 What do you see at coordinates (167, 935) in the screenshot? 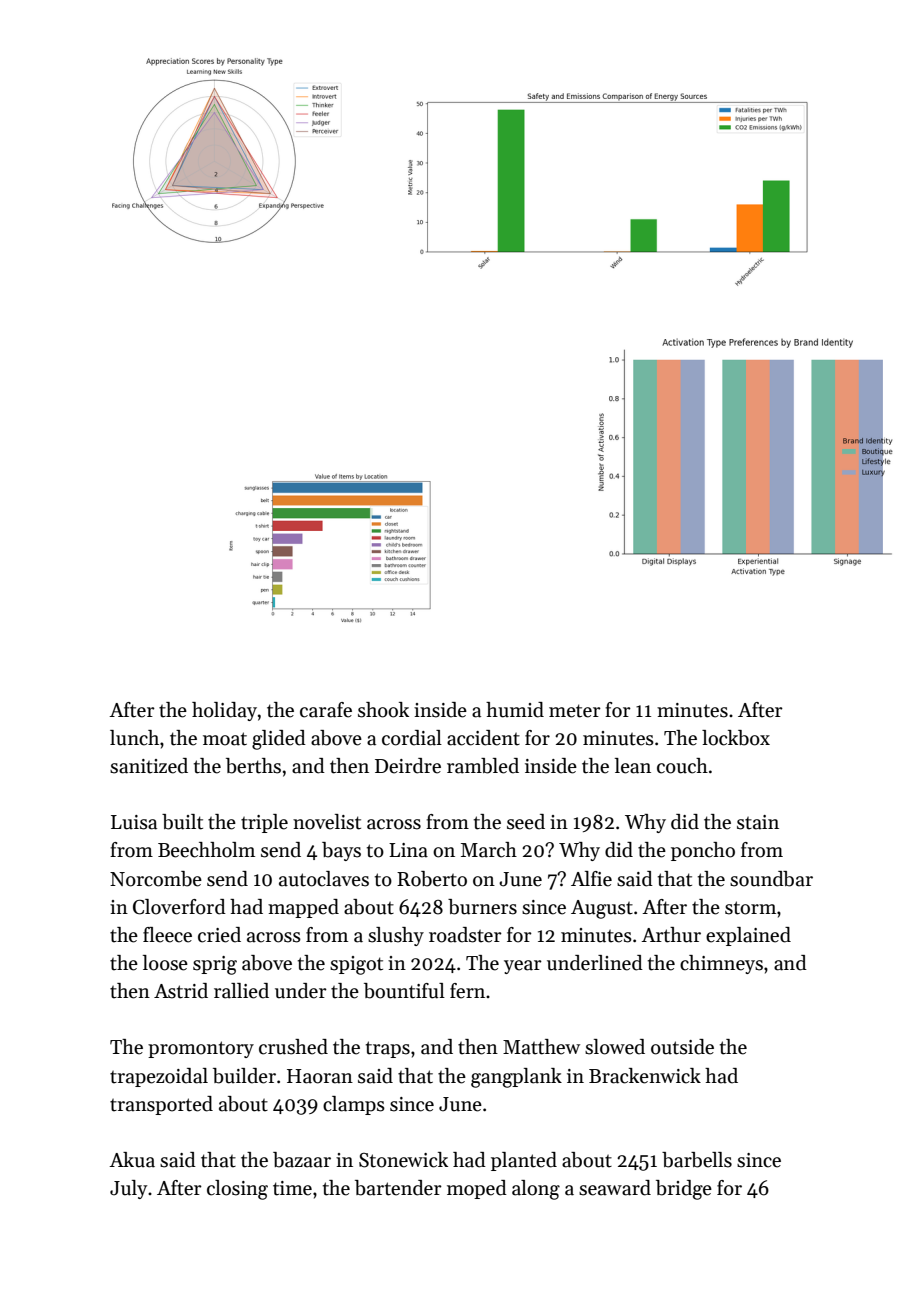
I see `fleece` at bounding box center [167, 935].
